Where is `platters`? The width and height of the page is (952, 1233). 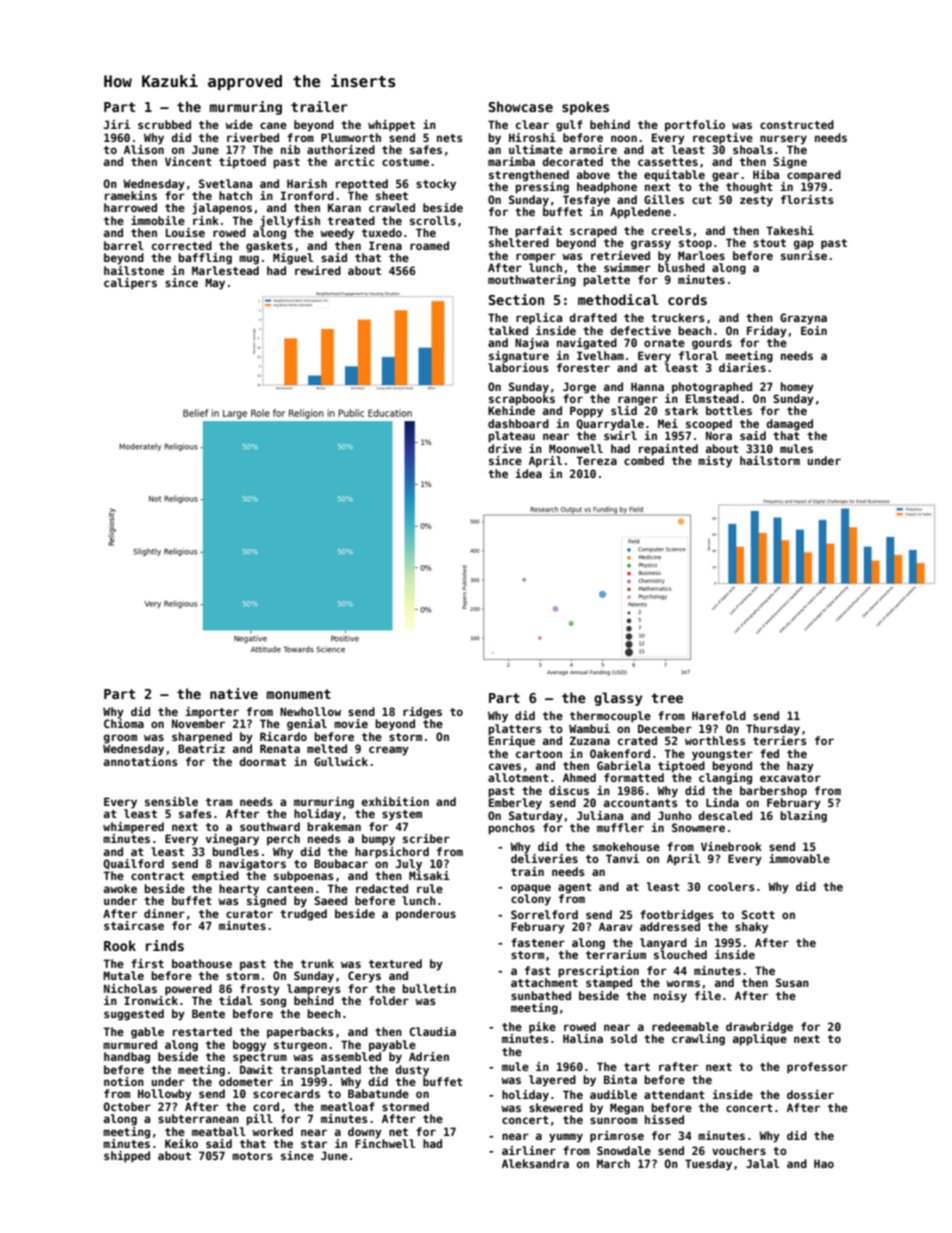 platters is located at coordinates (515, 730).
